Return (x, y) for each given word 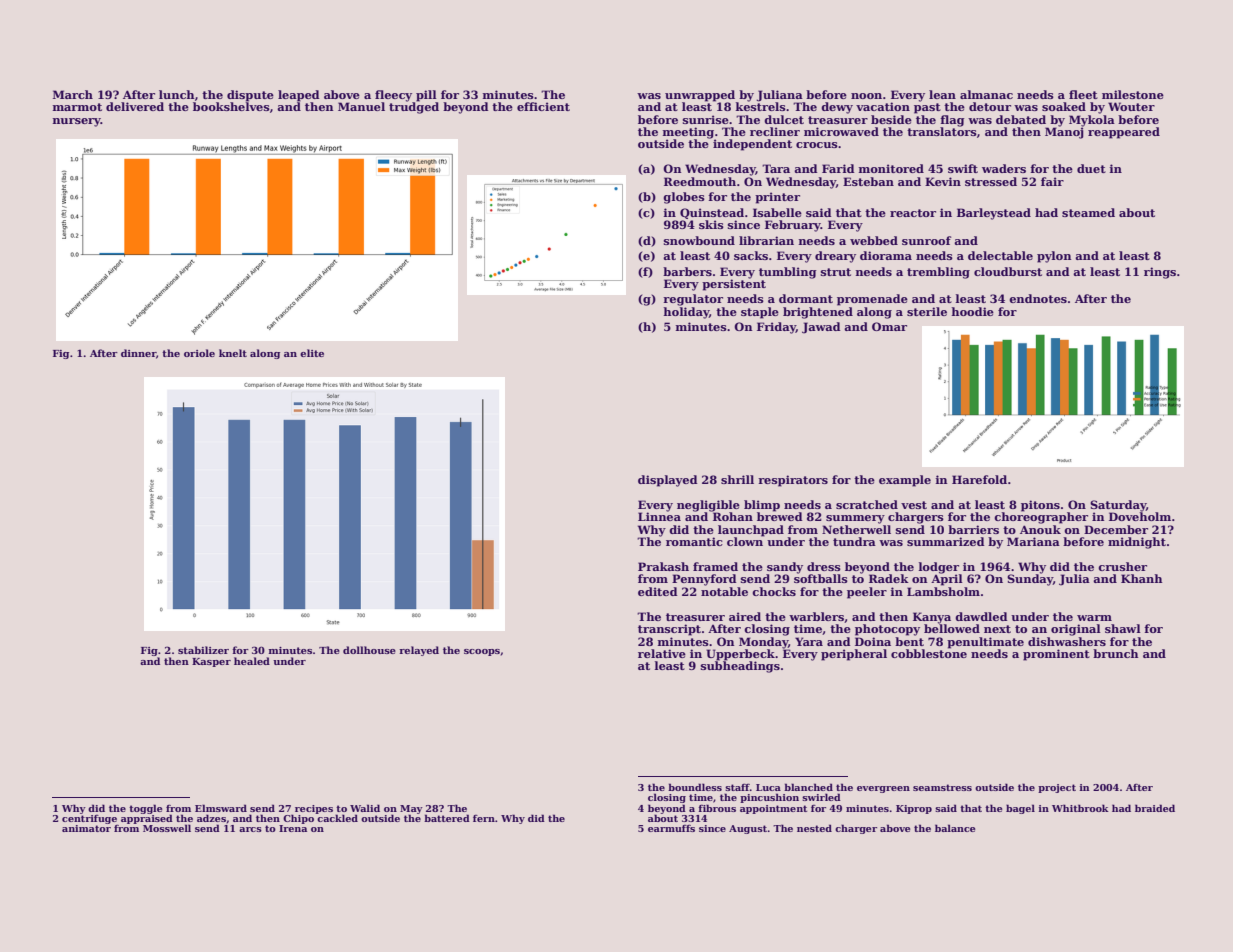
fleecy (393, 96)
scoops (482, 652)
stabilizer (203, 650)
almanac (986, 94)
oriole (199, 353)
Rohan (733, 516)
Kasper (211, 662)
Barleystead (994, 214)
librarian (766, 240)
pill (426, 96)
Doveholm (1140, 516)
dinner (138, 353)
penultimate (985, 643)
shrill (737, 479)
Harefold (979, 479)
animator (86, 828)
